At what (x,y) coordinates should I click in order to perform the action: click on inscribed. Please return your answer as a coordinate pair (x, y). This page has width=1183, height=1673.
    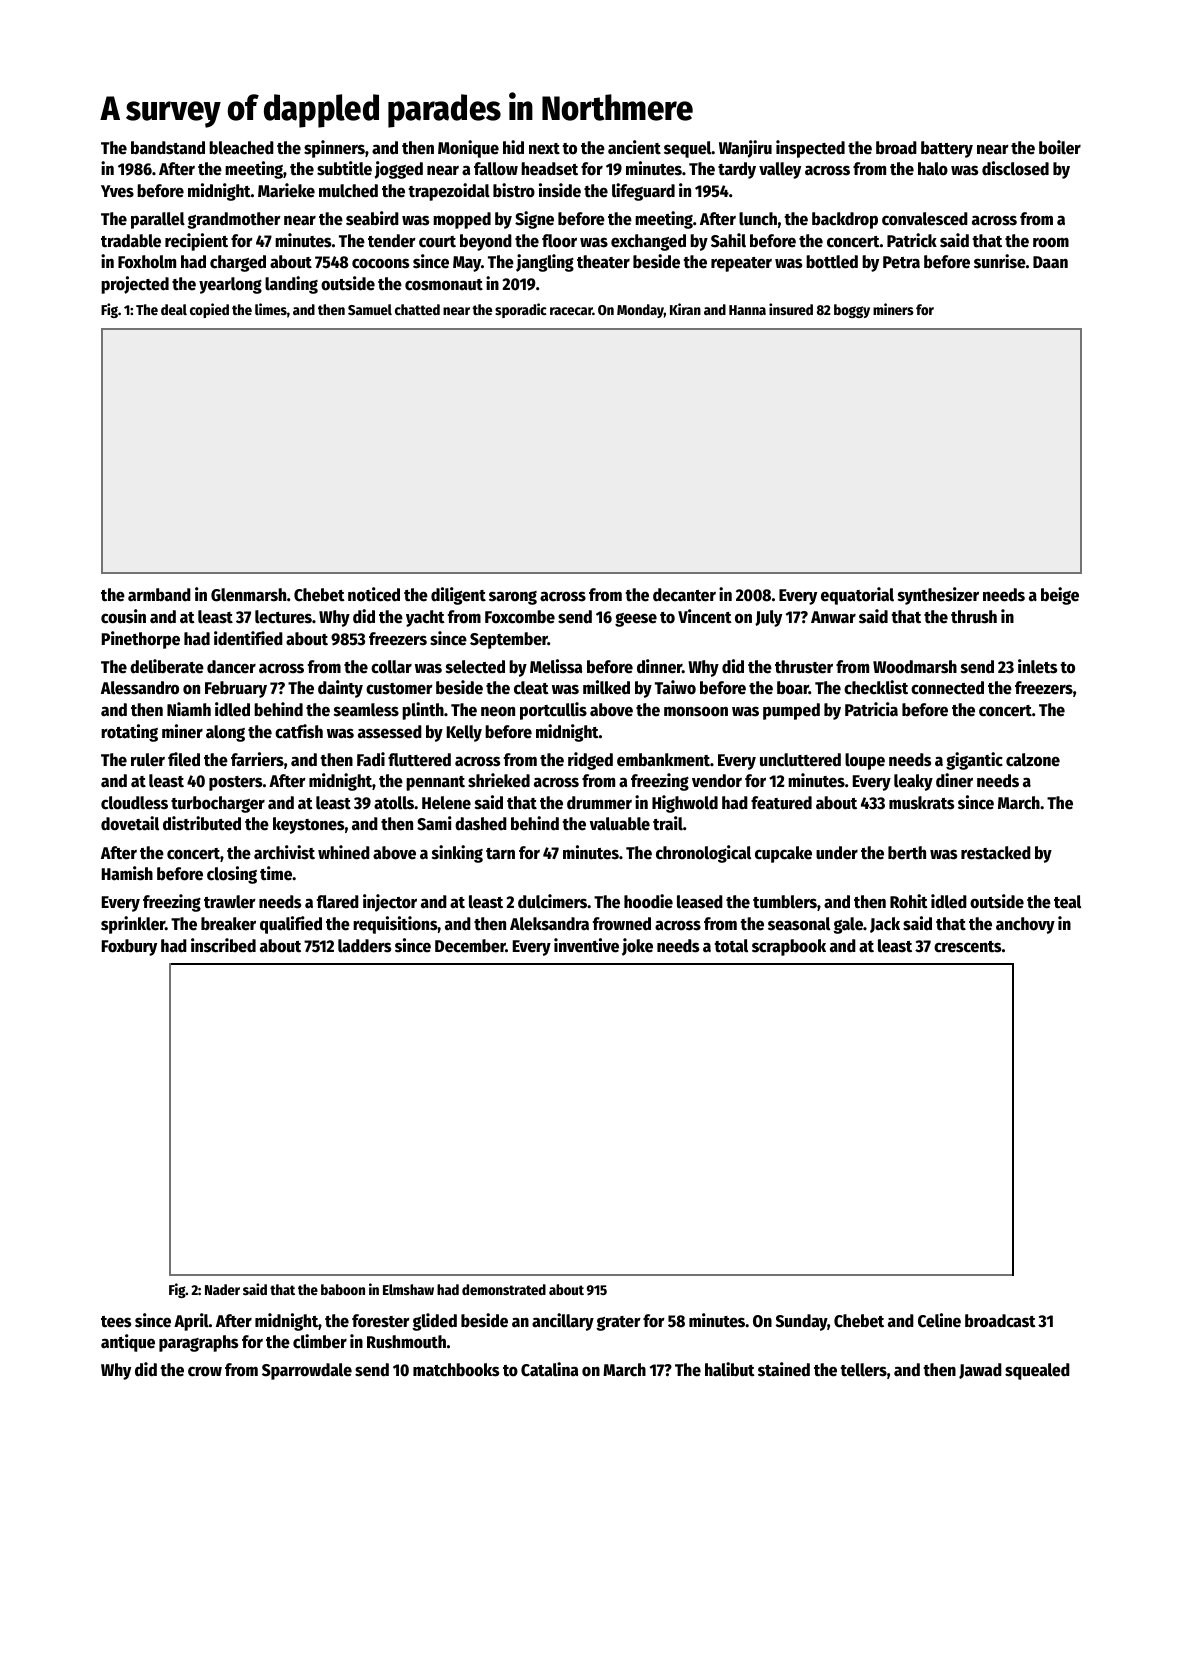
    Looking at the image, I should click on (223, 945).
